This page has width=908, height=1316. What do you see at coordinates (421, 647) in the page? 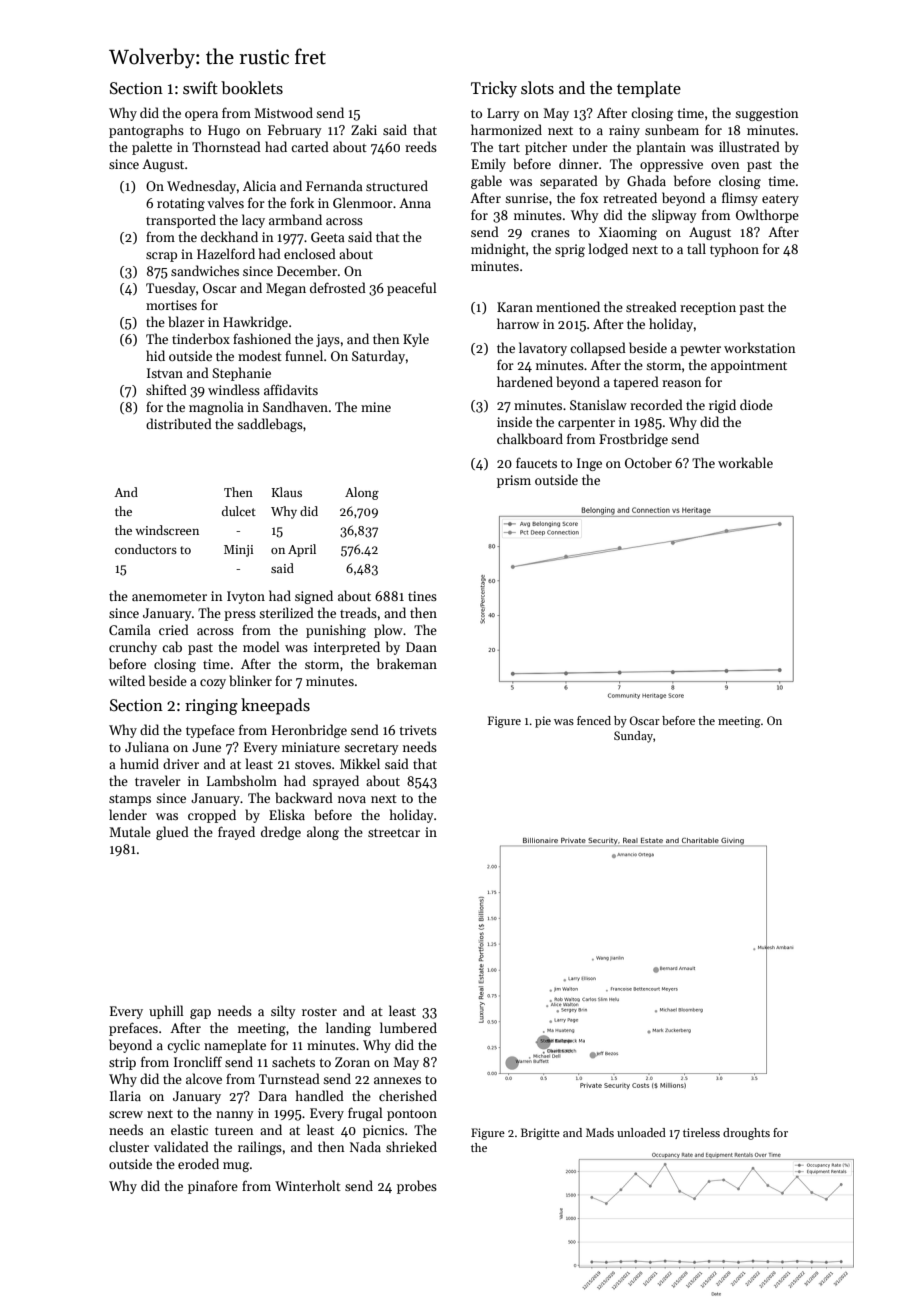
I see `Daan` at bounding box center [421, 647].
